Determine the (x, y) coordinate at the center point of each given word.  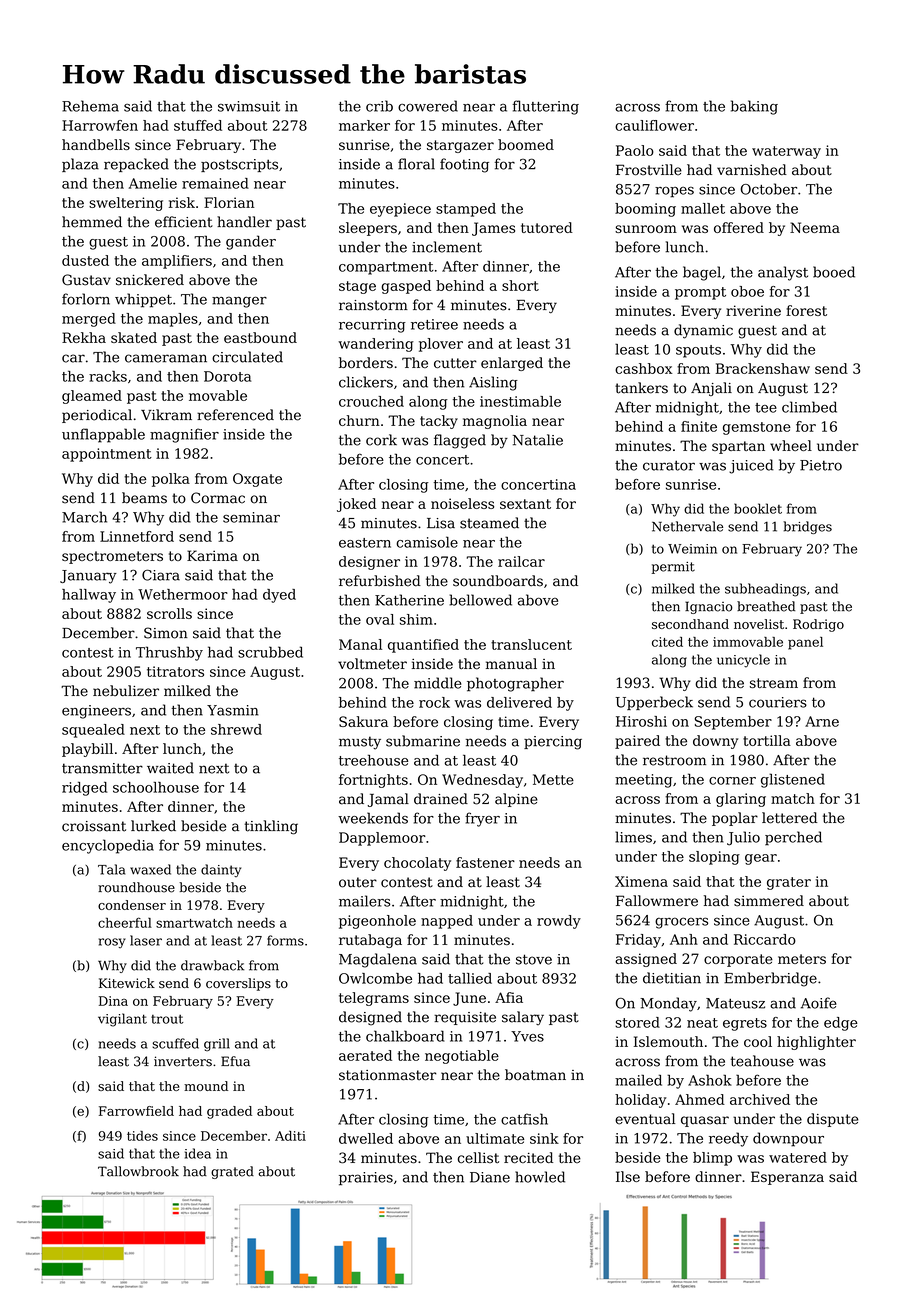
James (493, 229)
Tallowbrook (138, 1171)
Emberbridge (770, 979)
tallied (470, 978)
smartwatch (194, 923)
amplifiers (177, 262)
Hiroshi (641, 721)
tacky (439, 422)
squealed (93, 731)
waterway (786, 152)
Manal (360, 644)
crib (379, 106)
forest (806, 310)
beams (144, 498)
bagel (702, 273)
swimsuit (249, 106)
